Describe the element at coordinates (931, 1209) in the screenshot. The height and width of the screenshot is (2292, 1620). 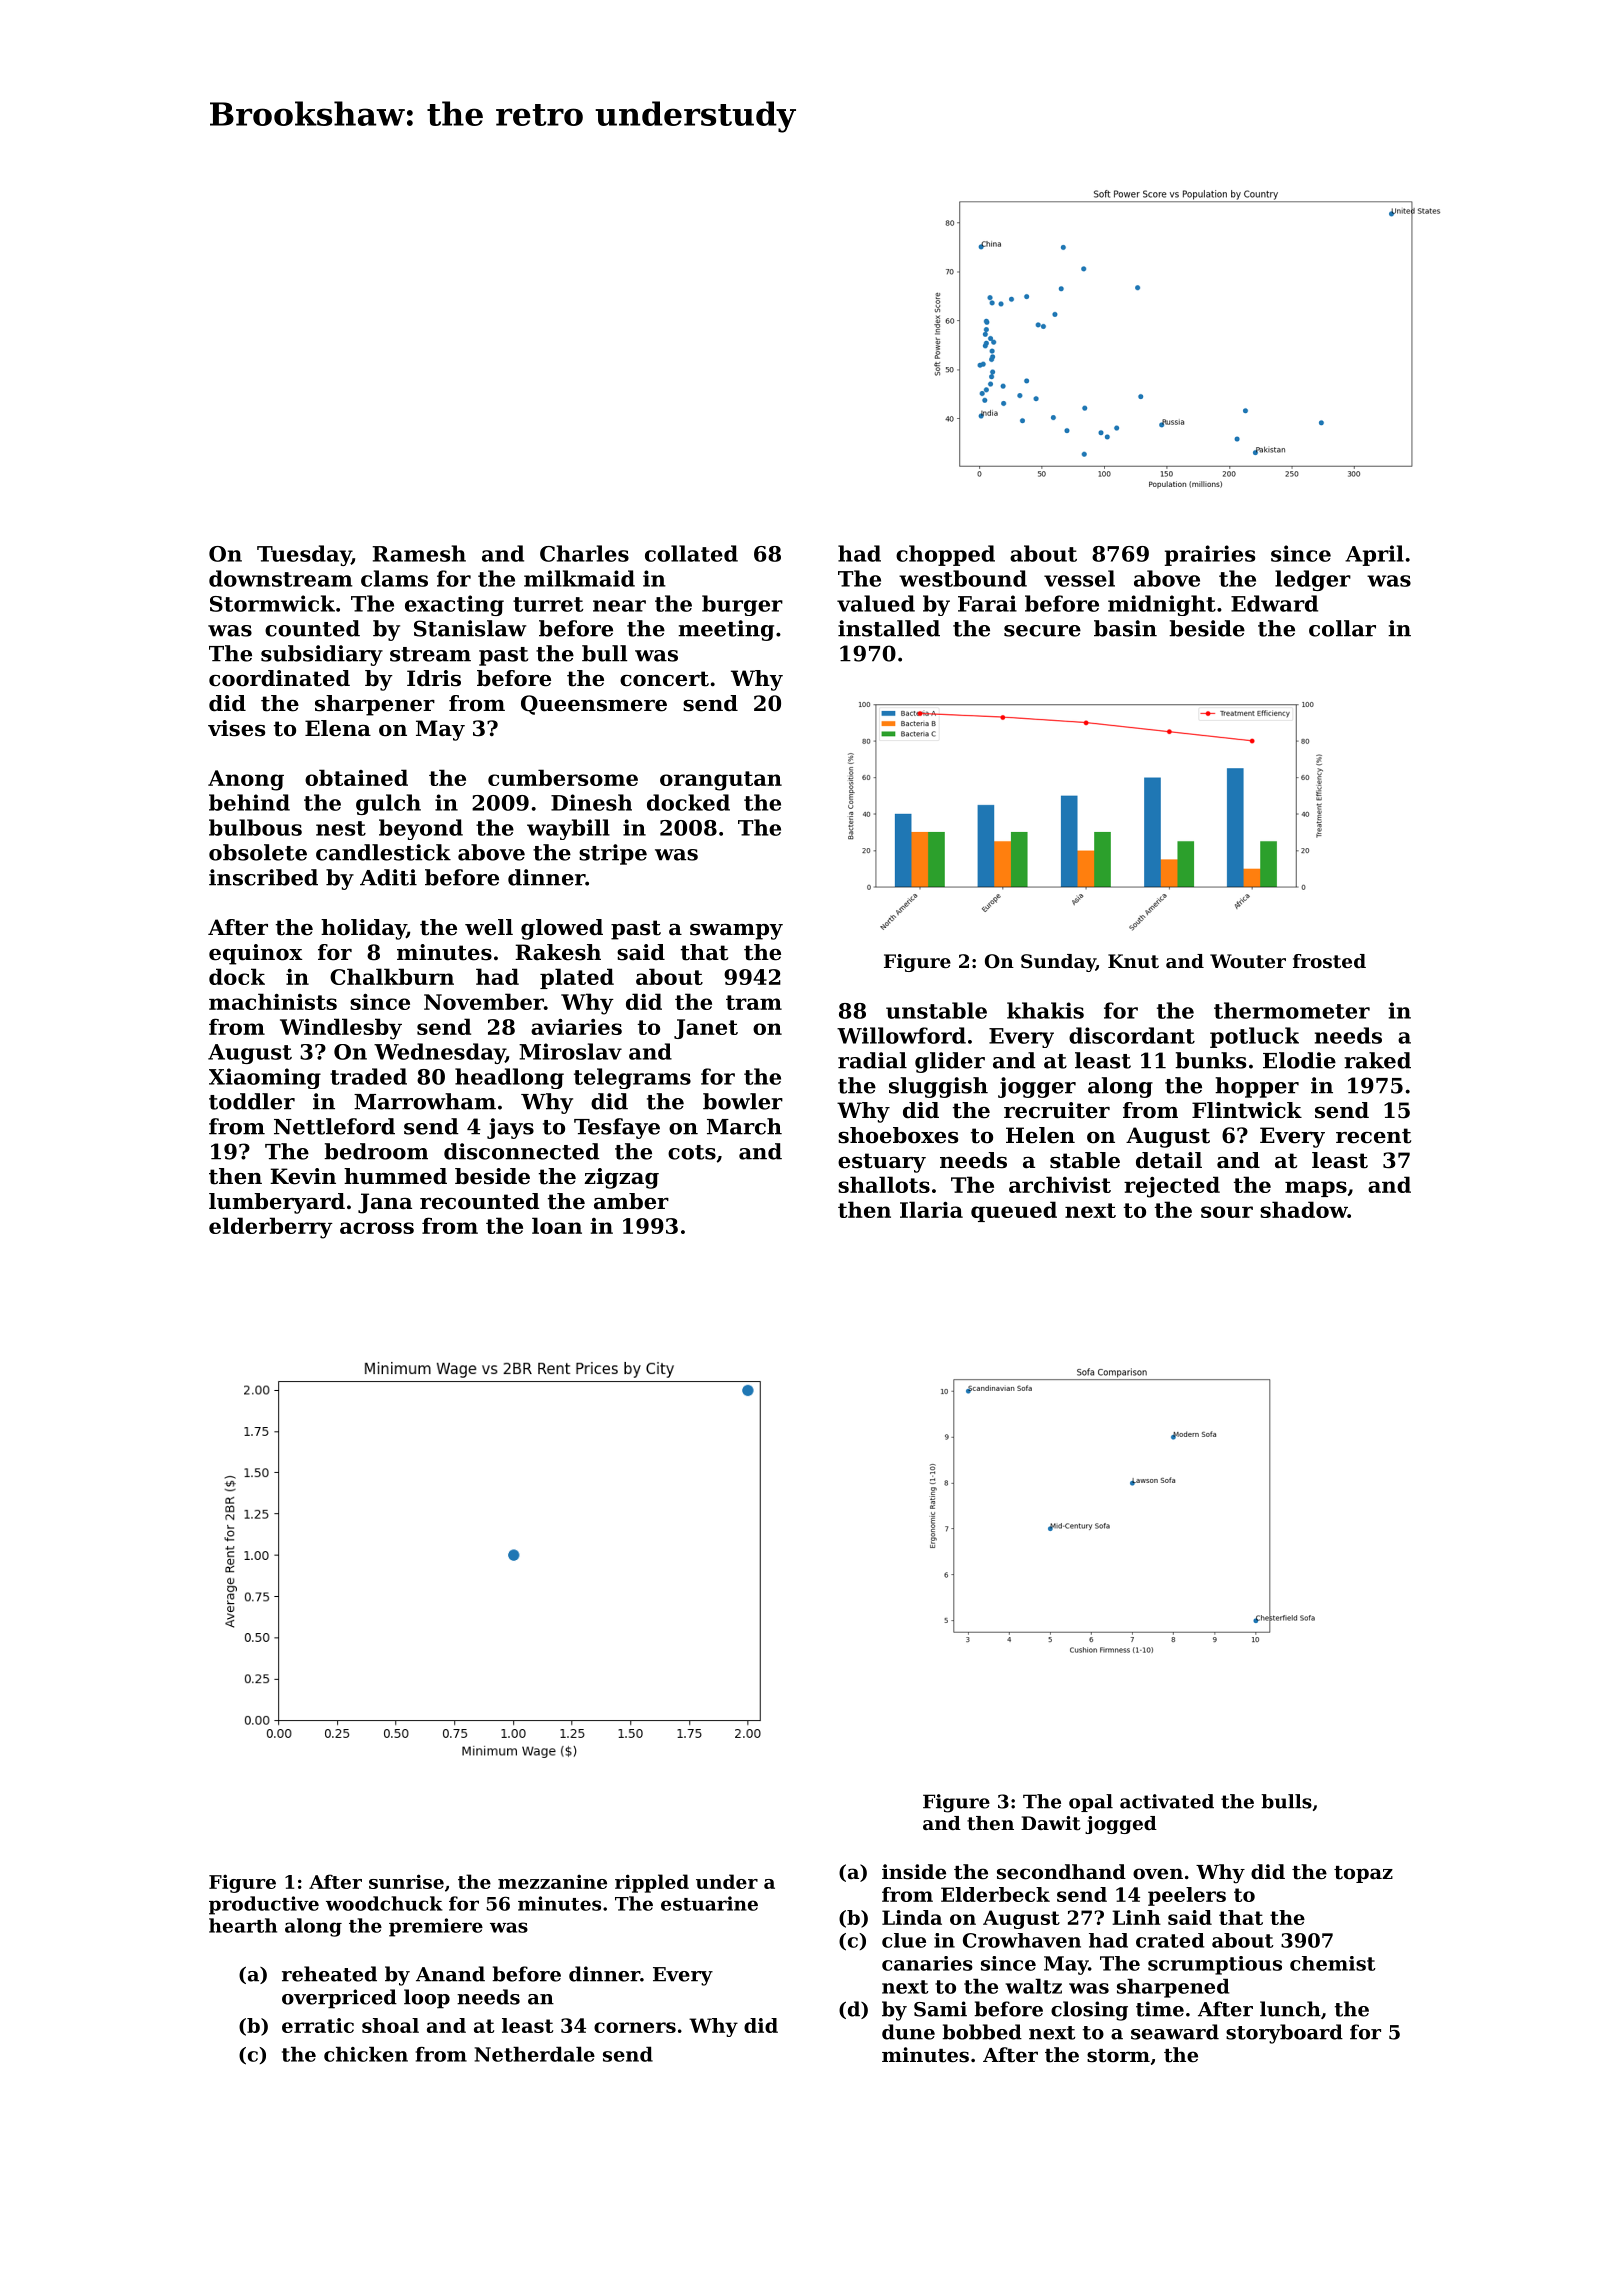
I see `Ilaria` at that location.
